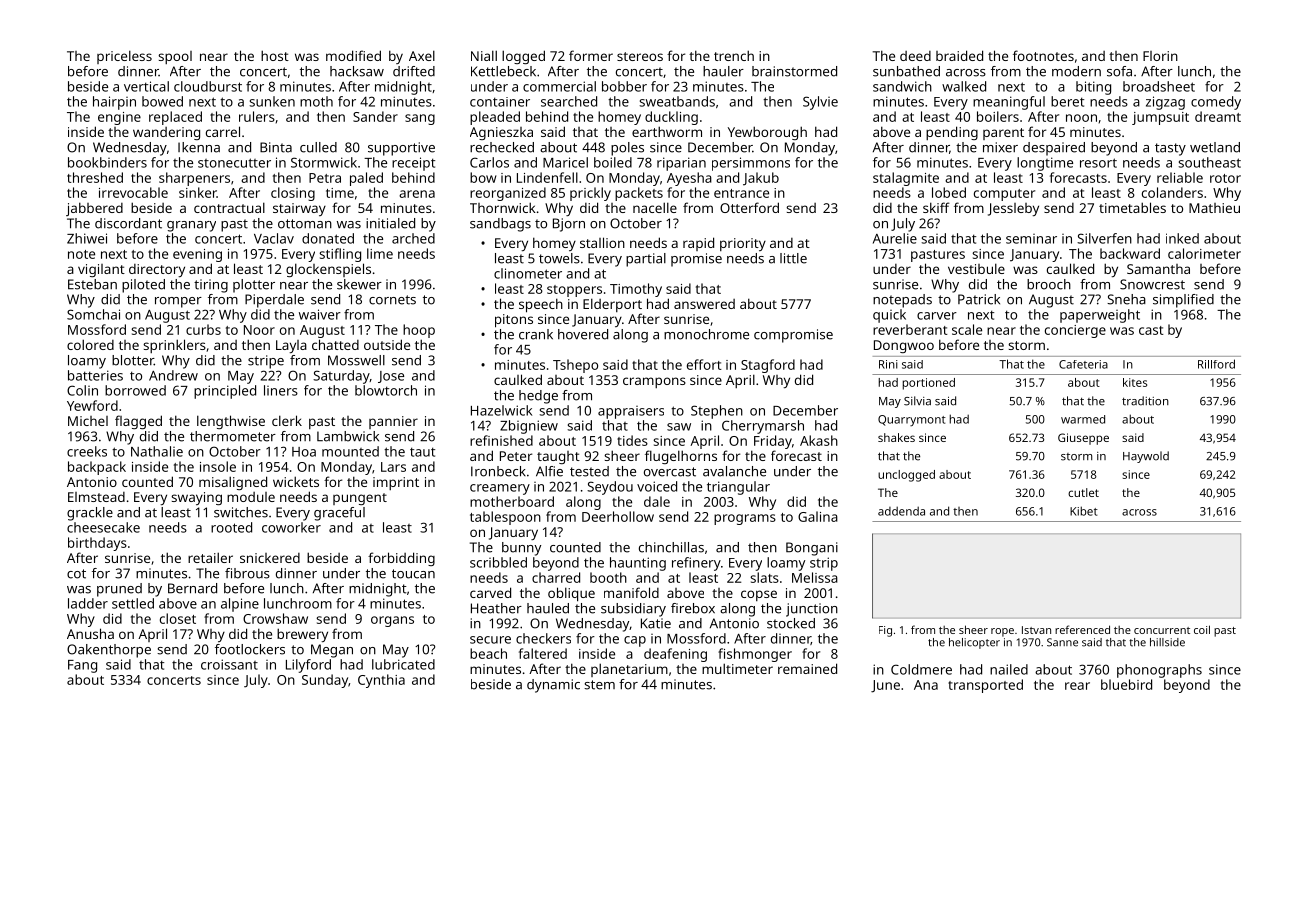 The height and width of the screenshot is (924, 1308). I want to click on cornets, so click(392, 300).
